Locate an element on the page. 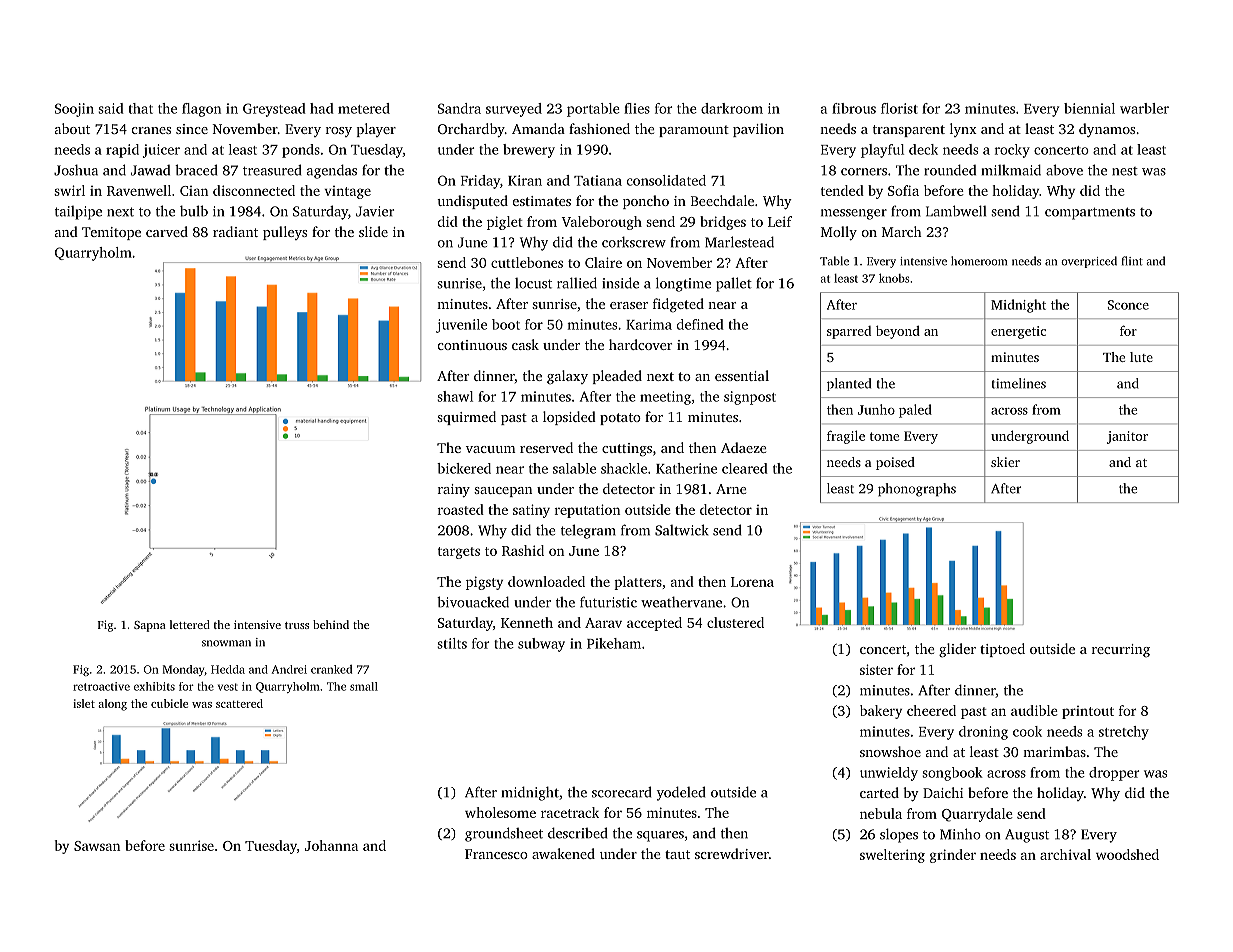  glider is located at coordinates (957, 650).
